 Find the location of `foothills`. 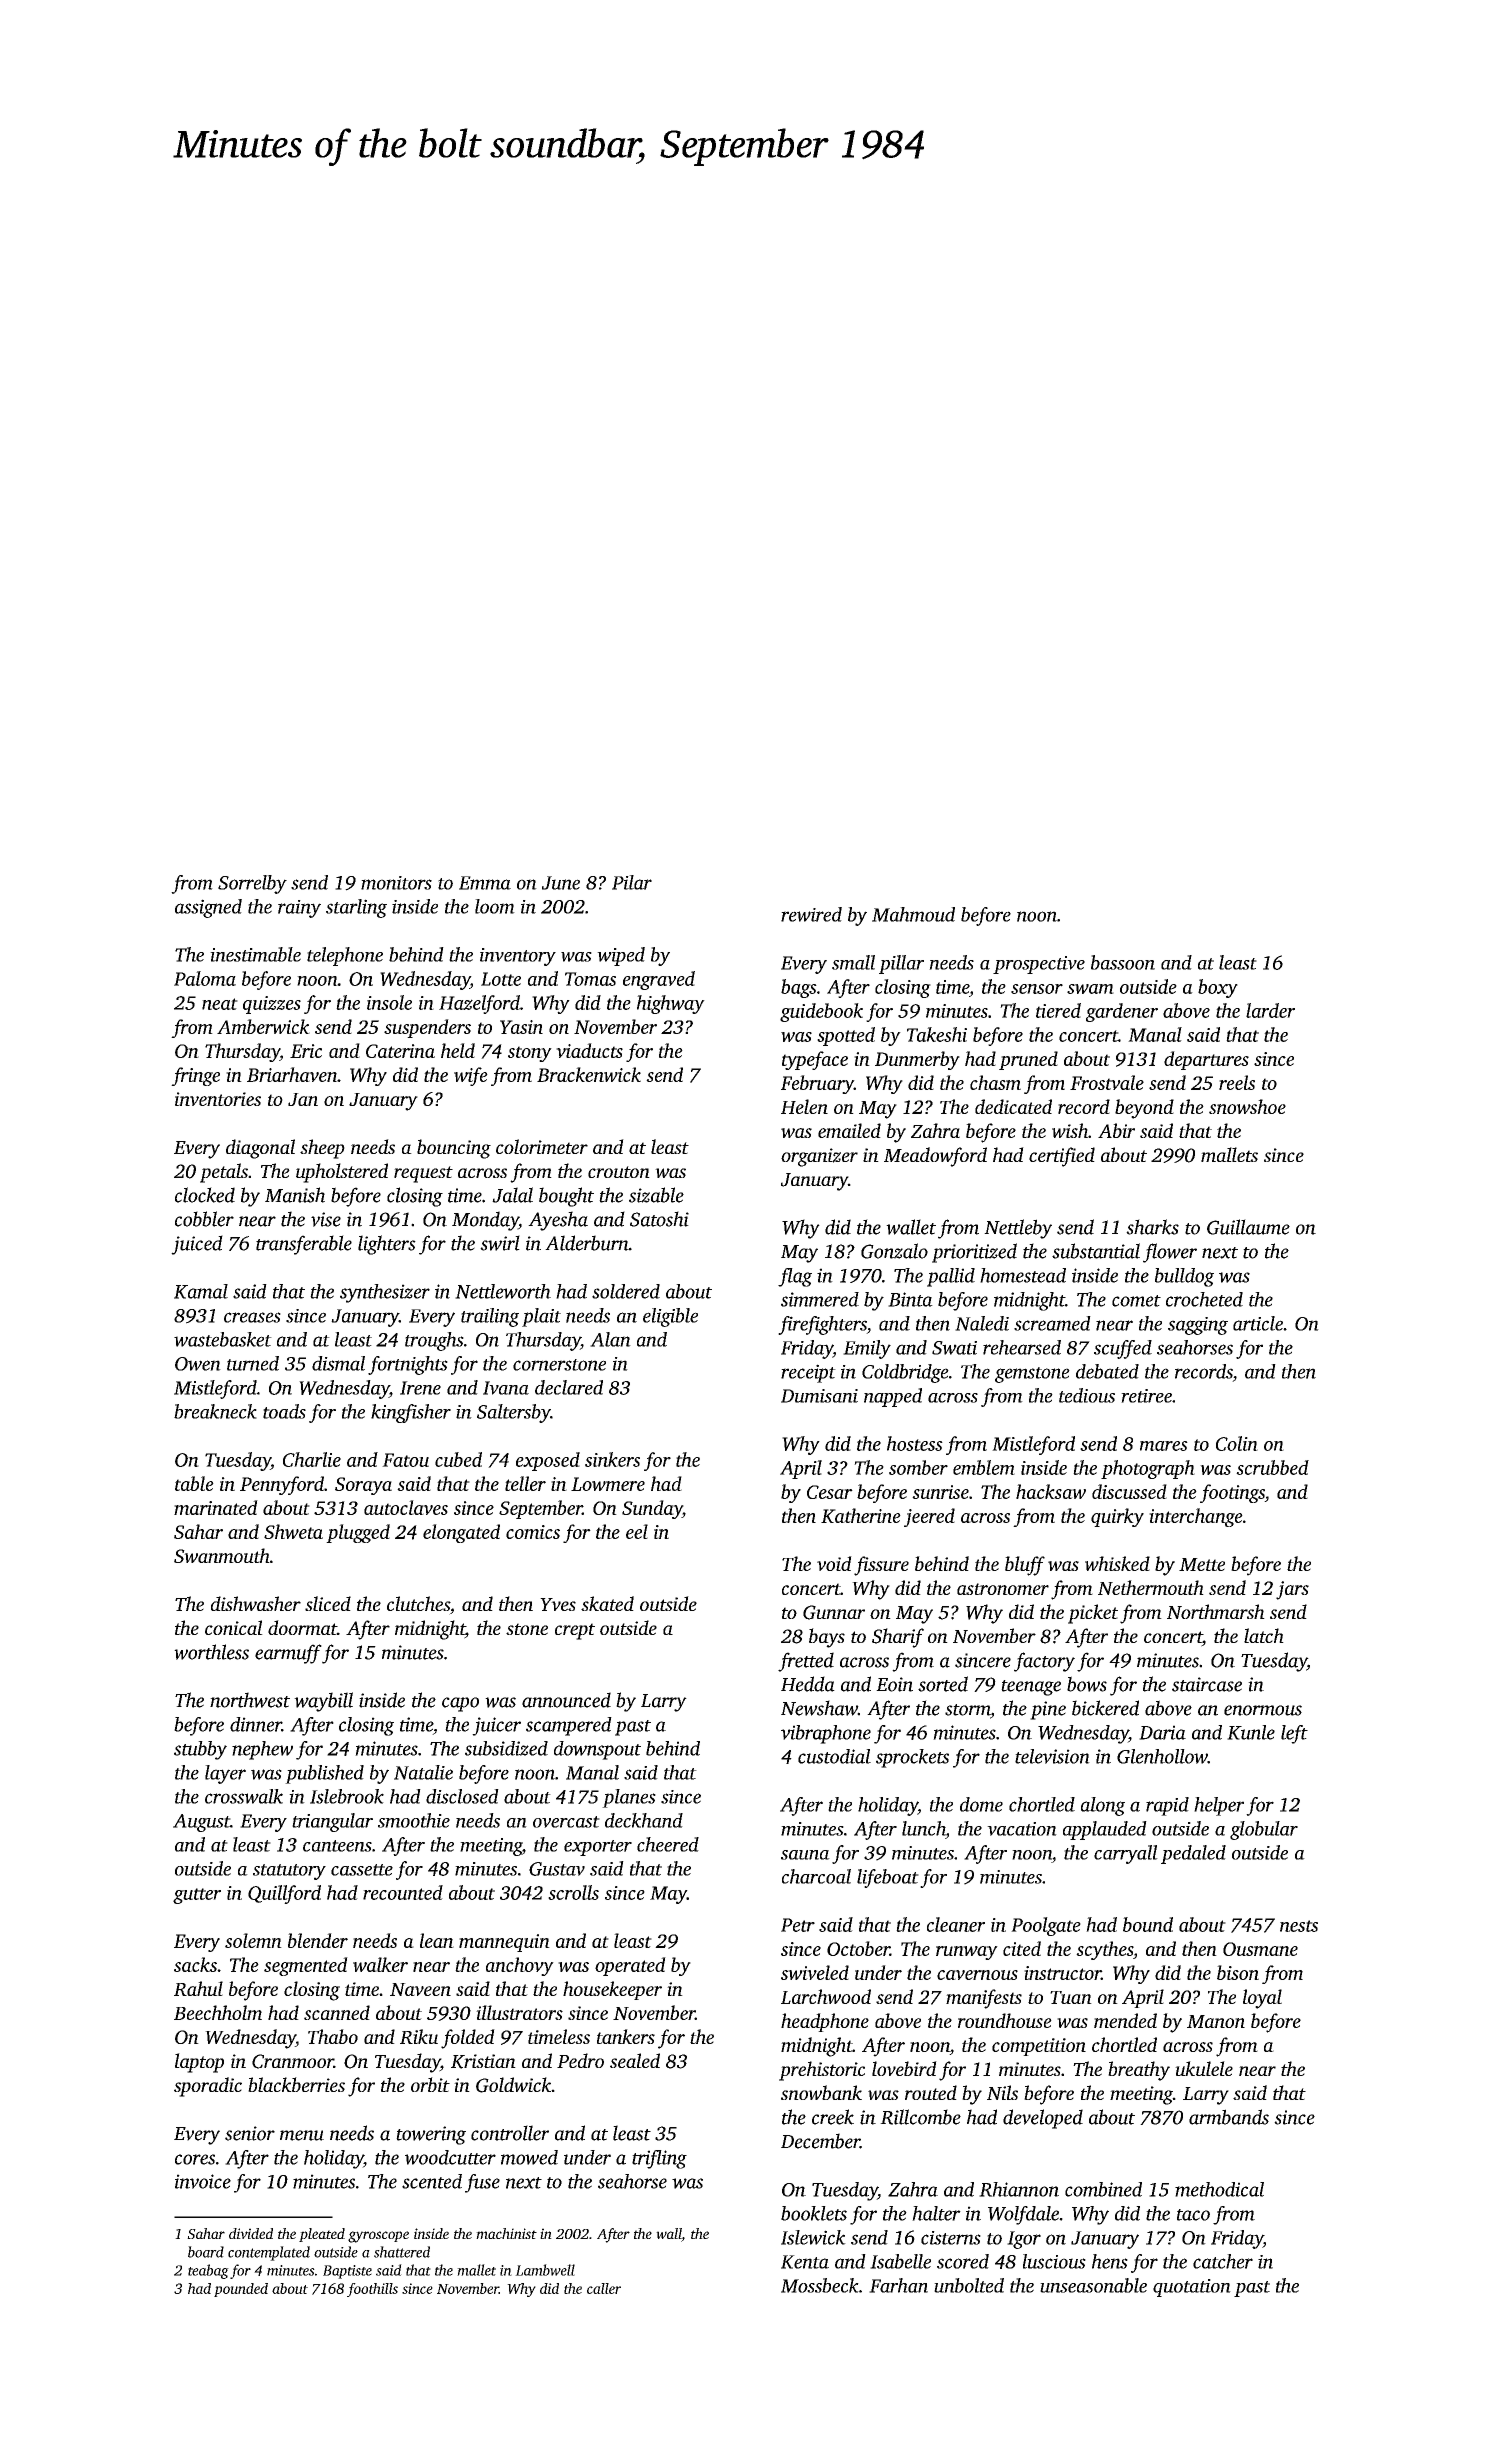

foothills is located at coordinates (372, 2290).
